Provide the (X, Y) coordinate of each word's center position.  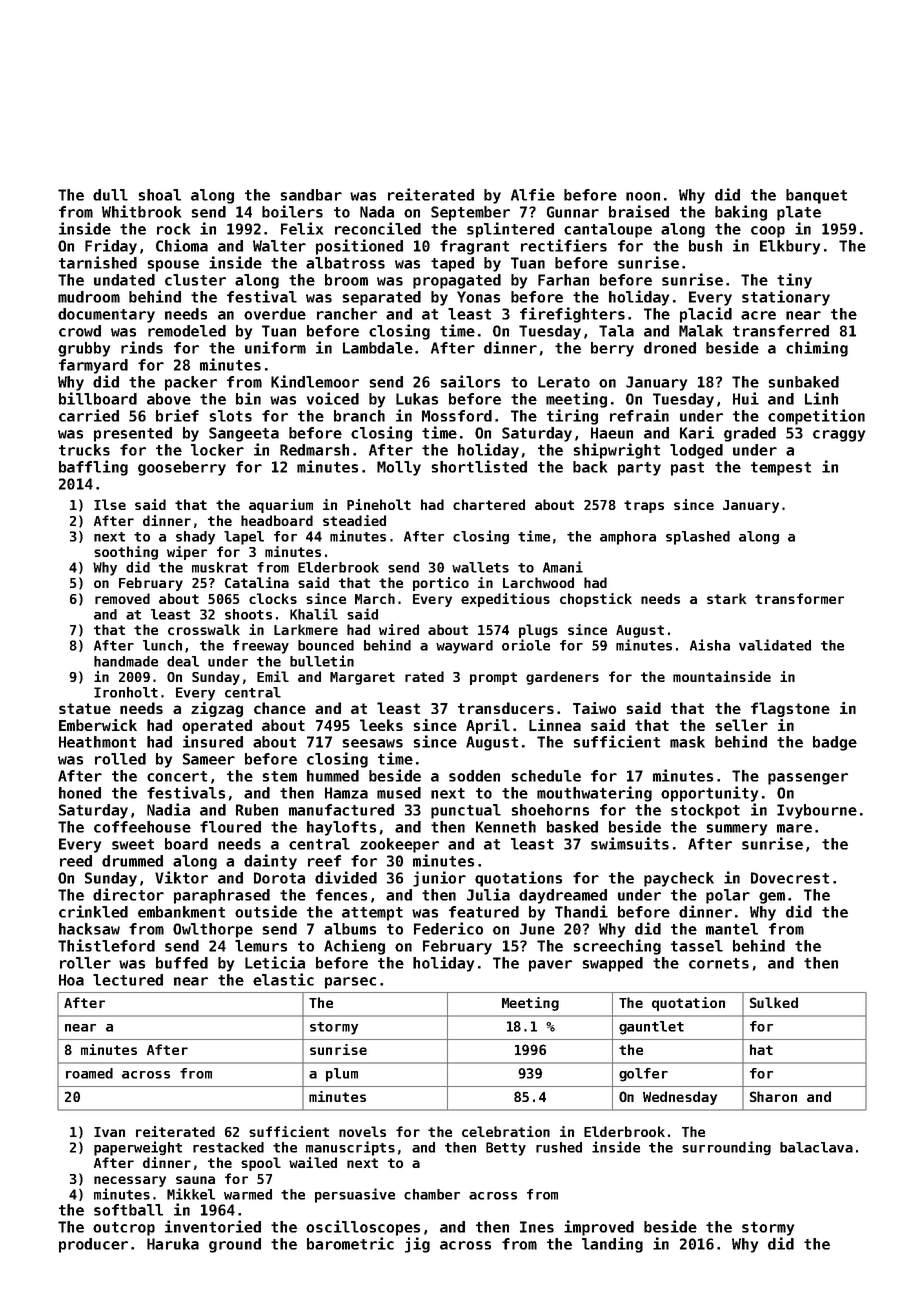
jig (417, 1245)
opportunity (709, 794)
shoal (159, 195)
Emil (273, 676)
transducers (506, 708)
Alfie (533, 194)
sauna (195, 1180)
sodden (474, 776)
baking (741, 213)
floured (230, 827)
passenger (808, 779)
